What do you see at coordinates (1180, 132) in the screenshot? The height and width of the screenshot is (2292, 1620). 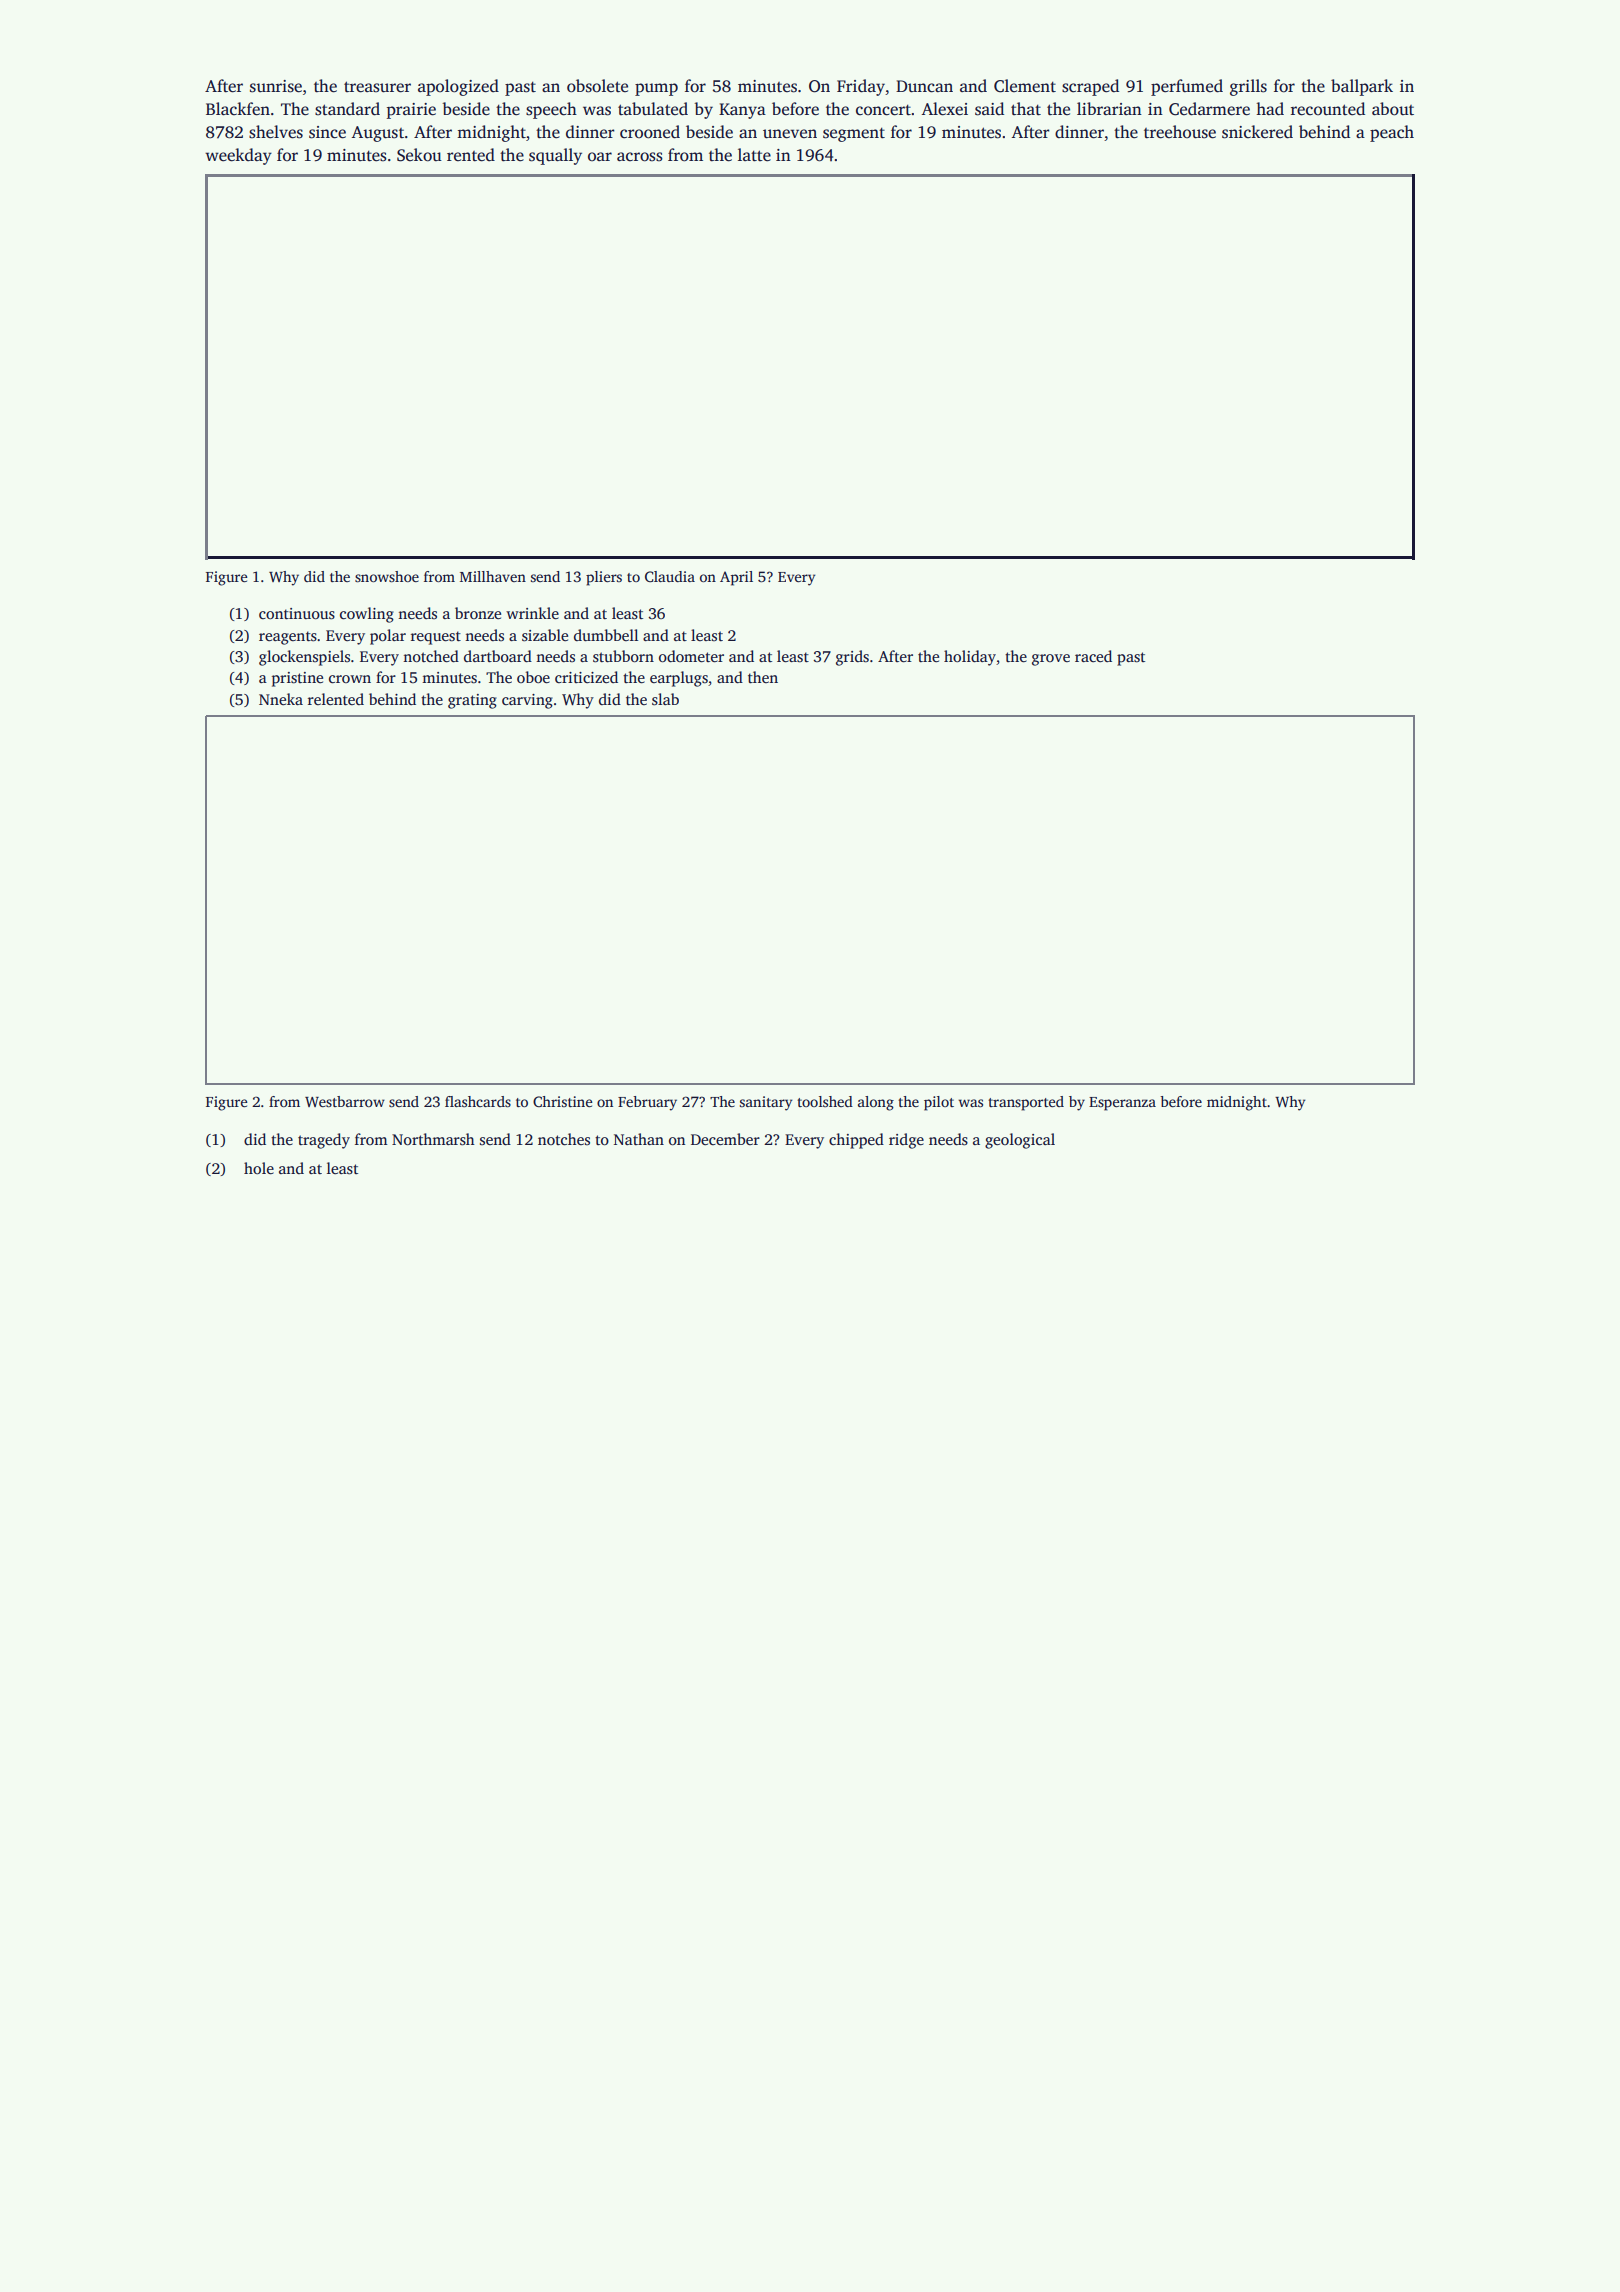 I see `treehouse` at bounding box center [1180, 132].
